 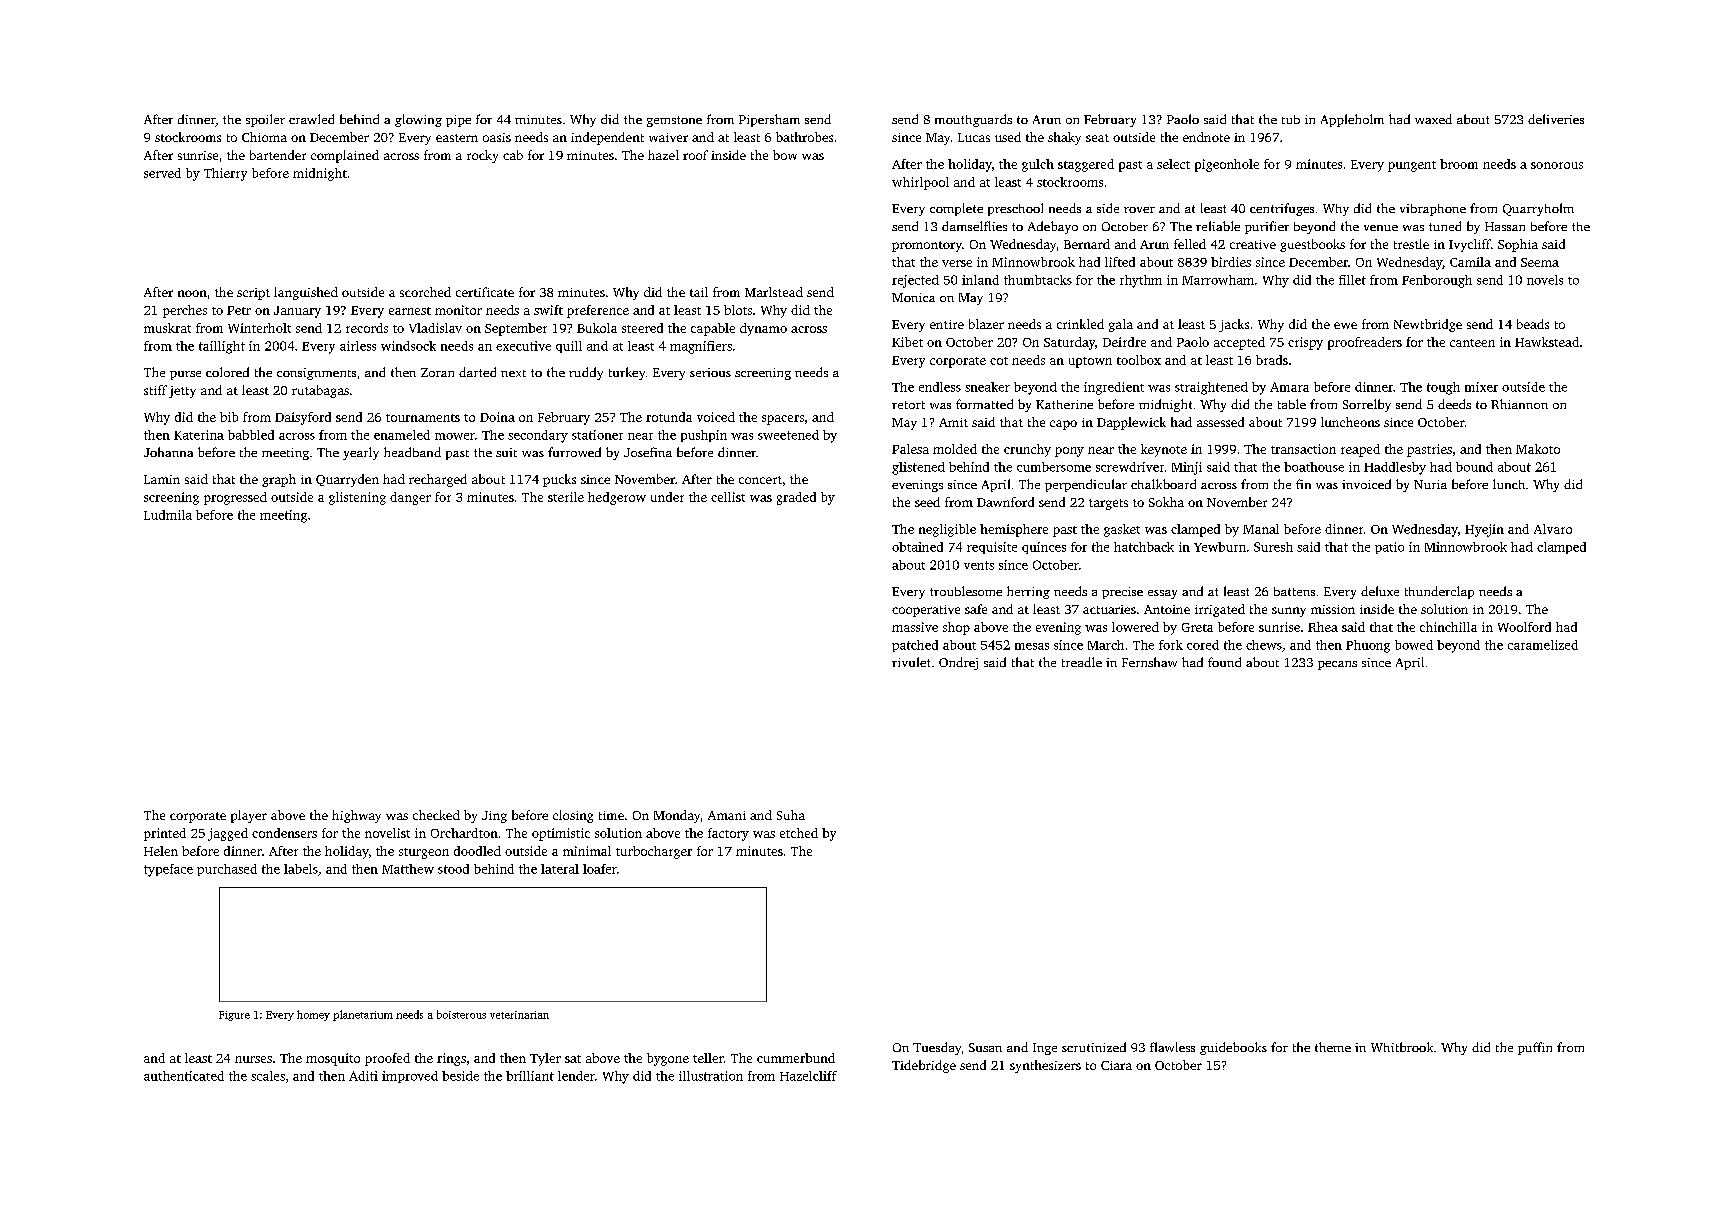 I want to click on massive, so click(x=915, y=627).
